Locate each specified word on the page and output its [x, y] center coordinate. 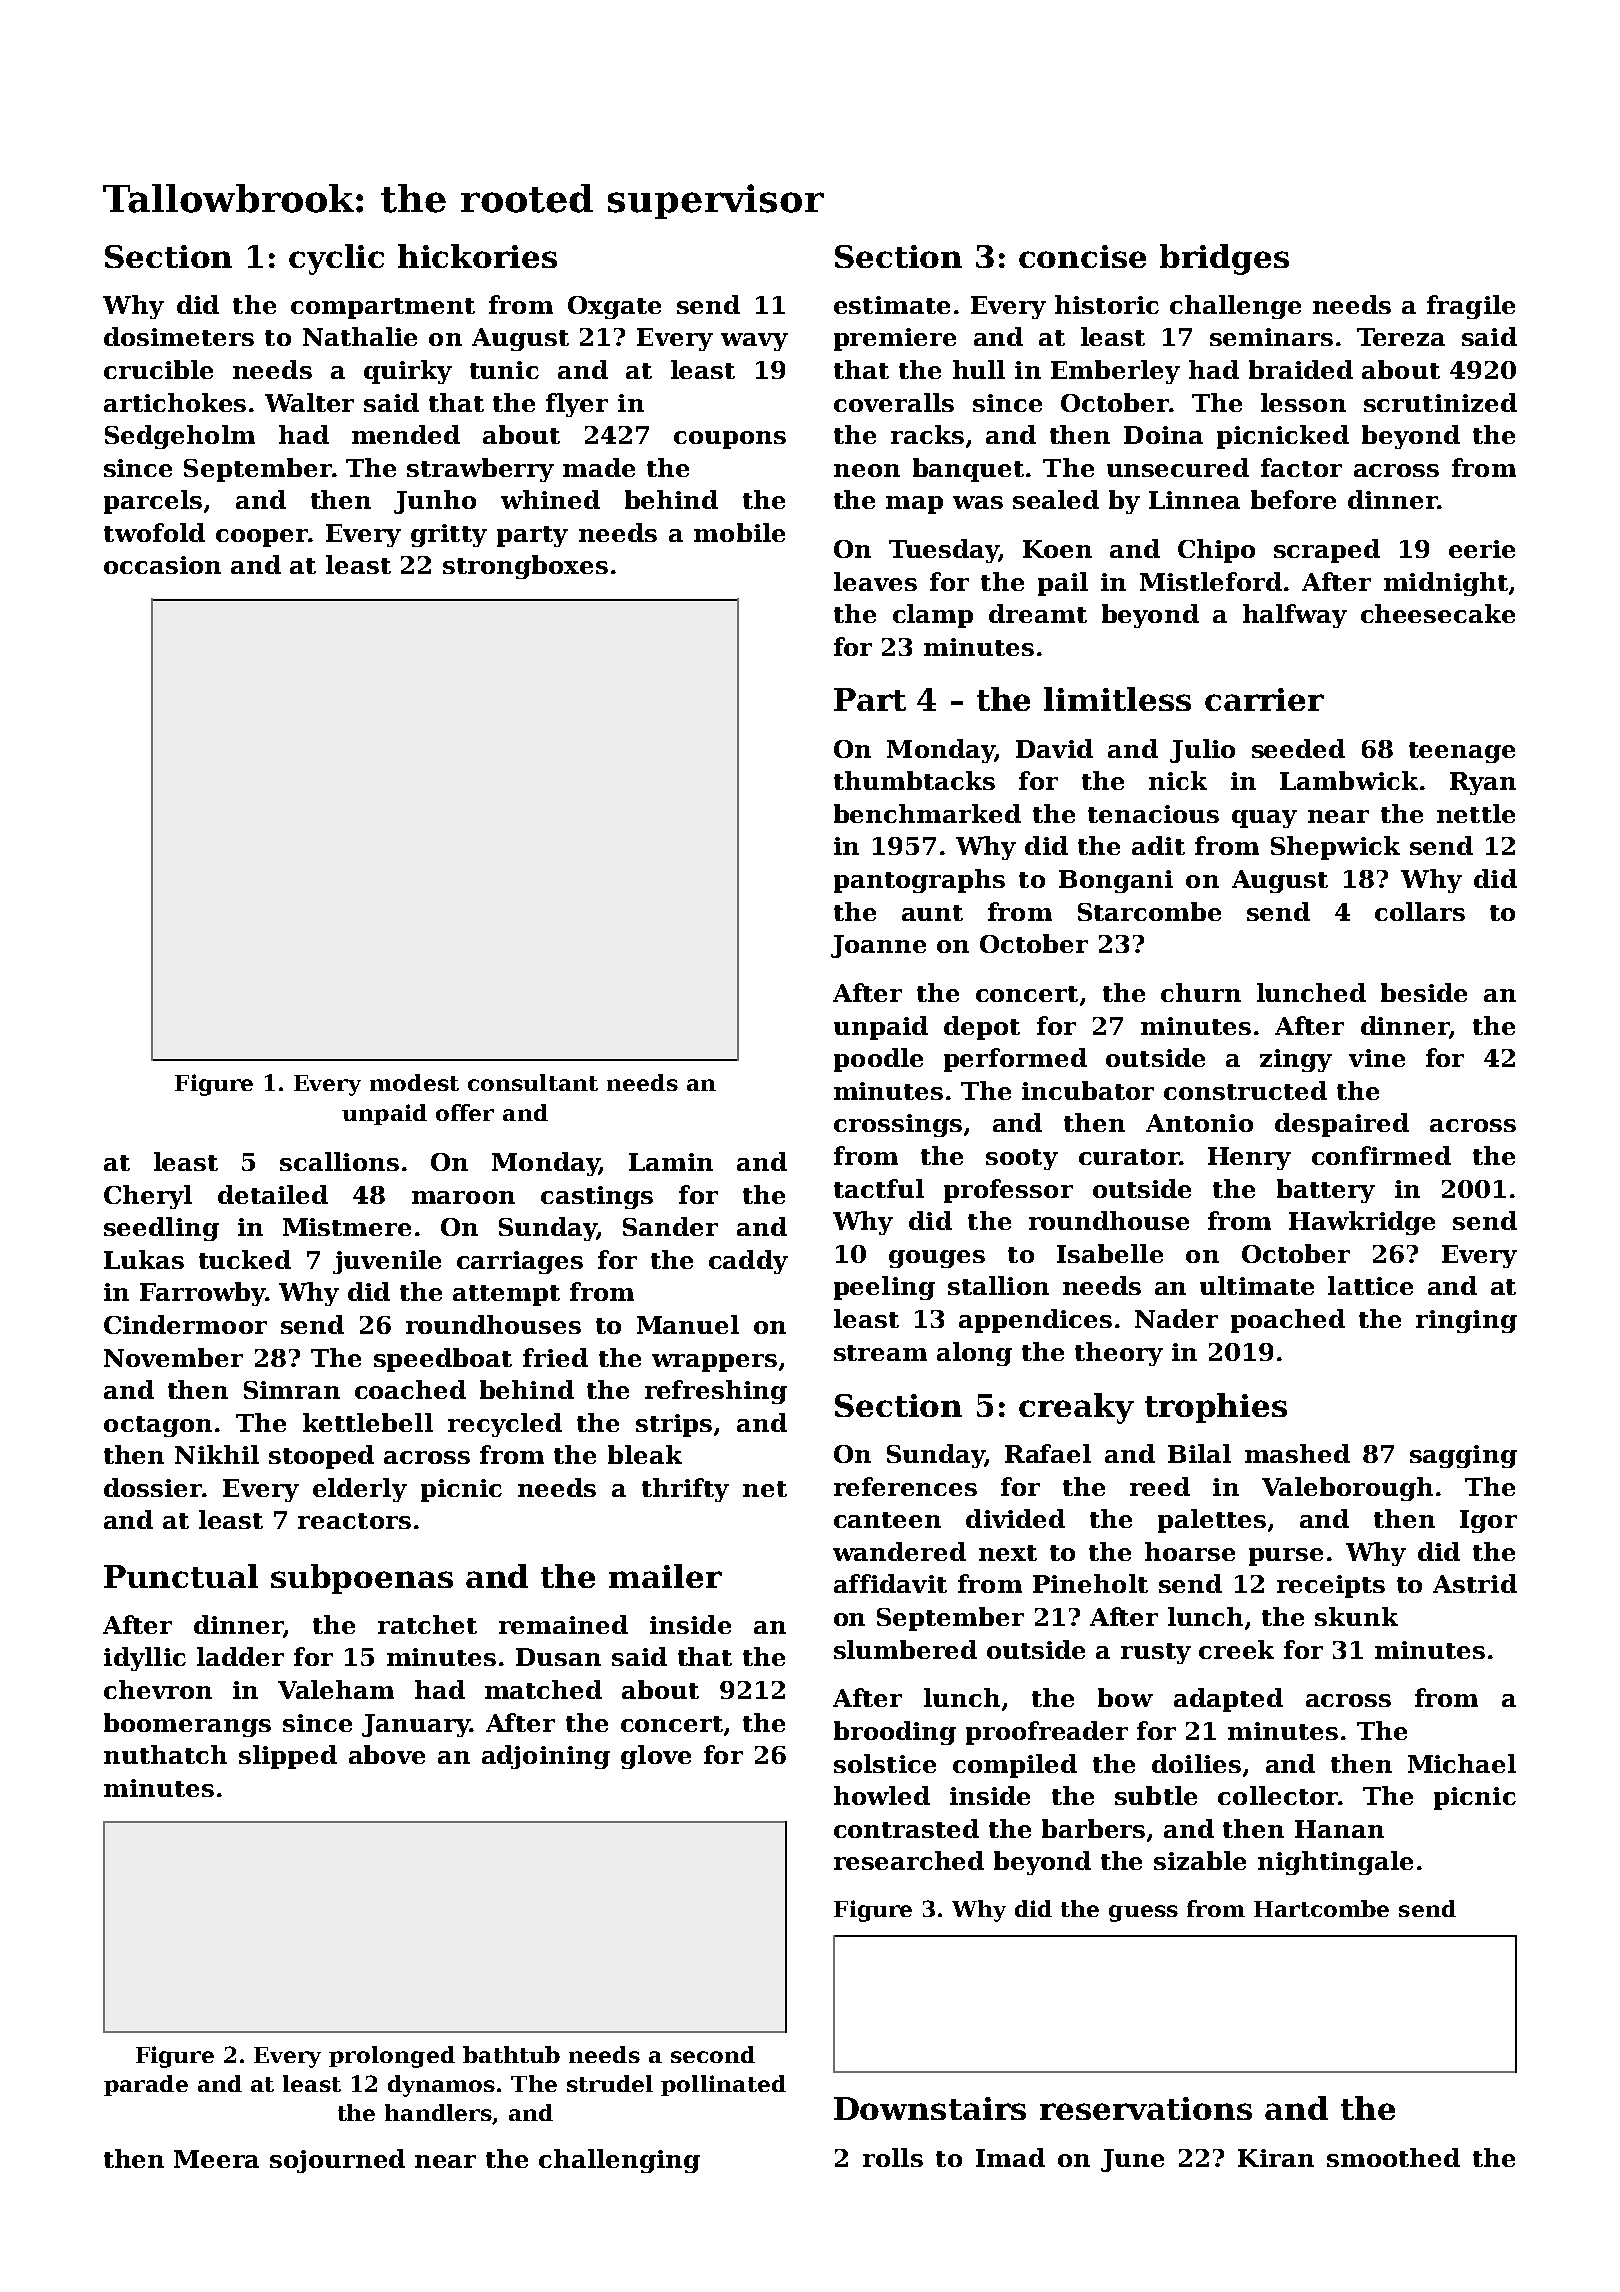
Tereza [1401, 337]
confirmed [1381, 1155]
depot [982, 1028]
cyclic [336, 259]
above [387, 1754]
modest [414, 1082]
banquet [968, 470]
